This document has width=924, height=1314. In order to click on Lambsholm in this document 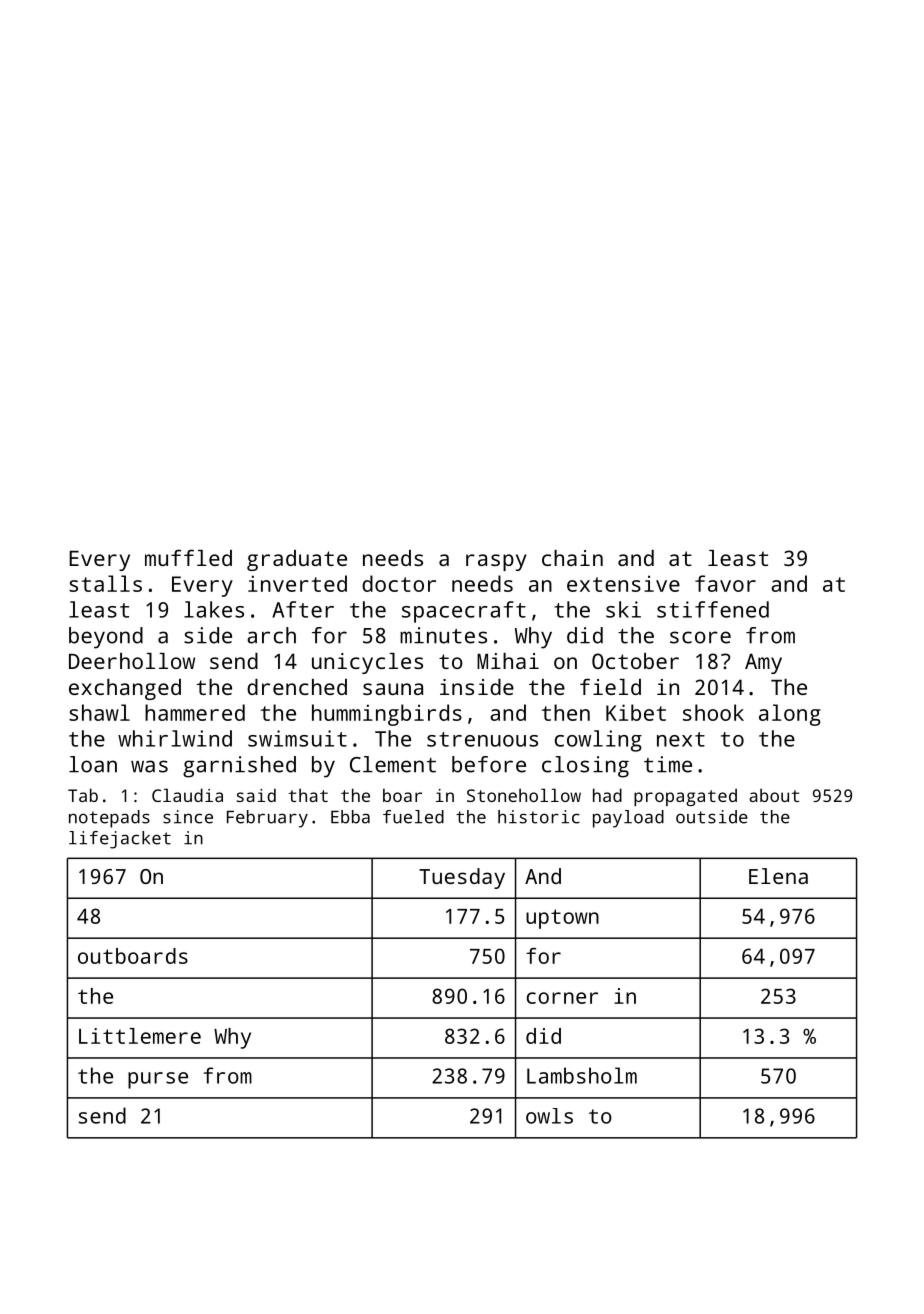, I will do `click(582, 1075)`.
